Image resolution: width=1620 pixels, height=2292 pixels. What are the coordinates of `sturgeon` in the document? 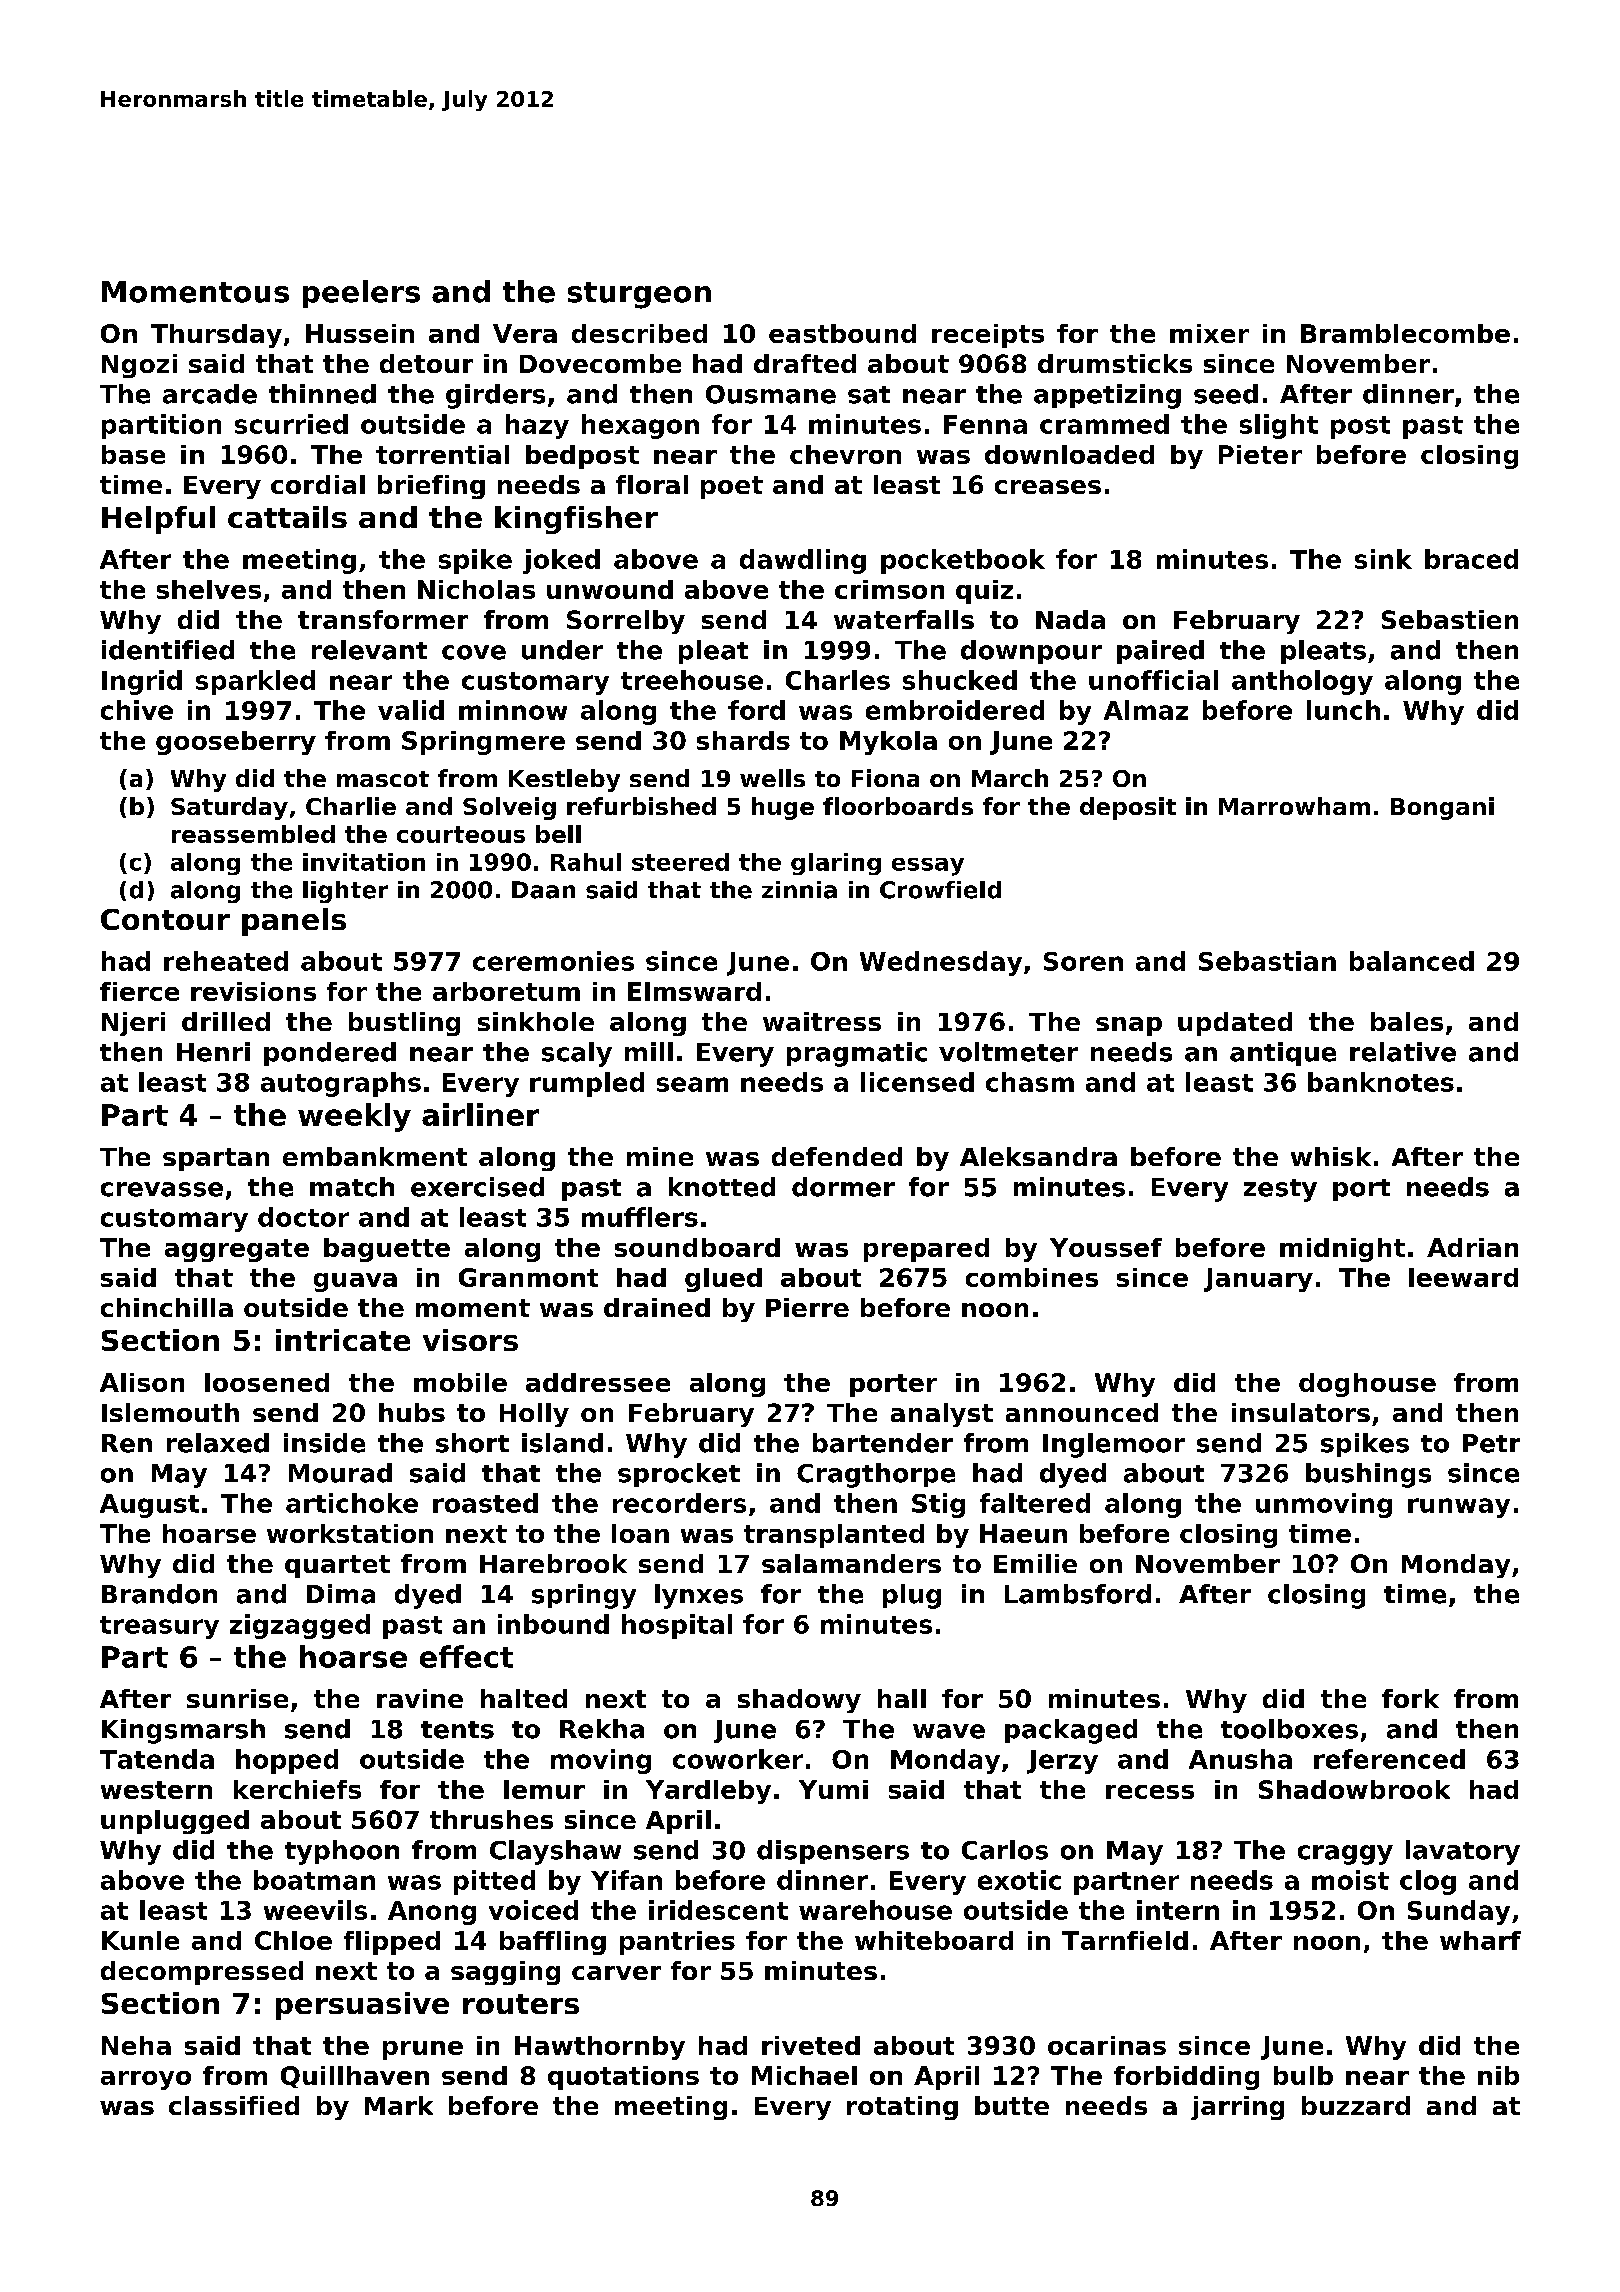 It's located at (639, 295).
